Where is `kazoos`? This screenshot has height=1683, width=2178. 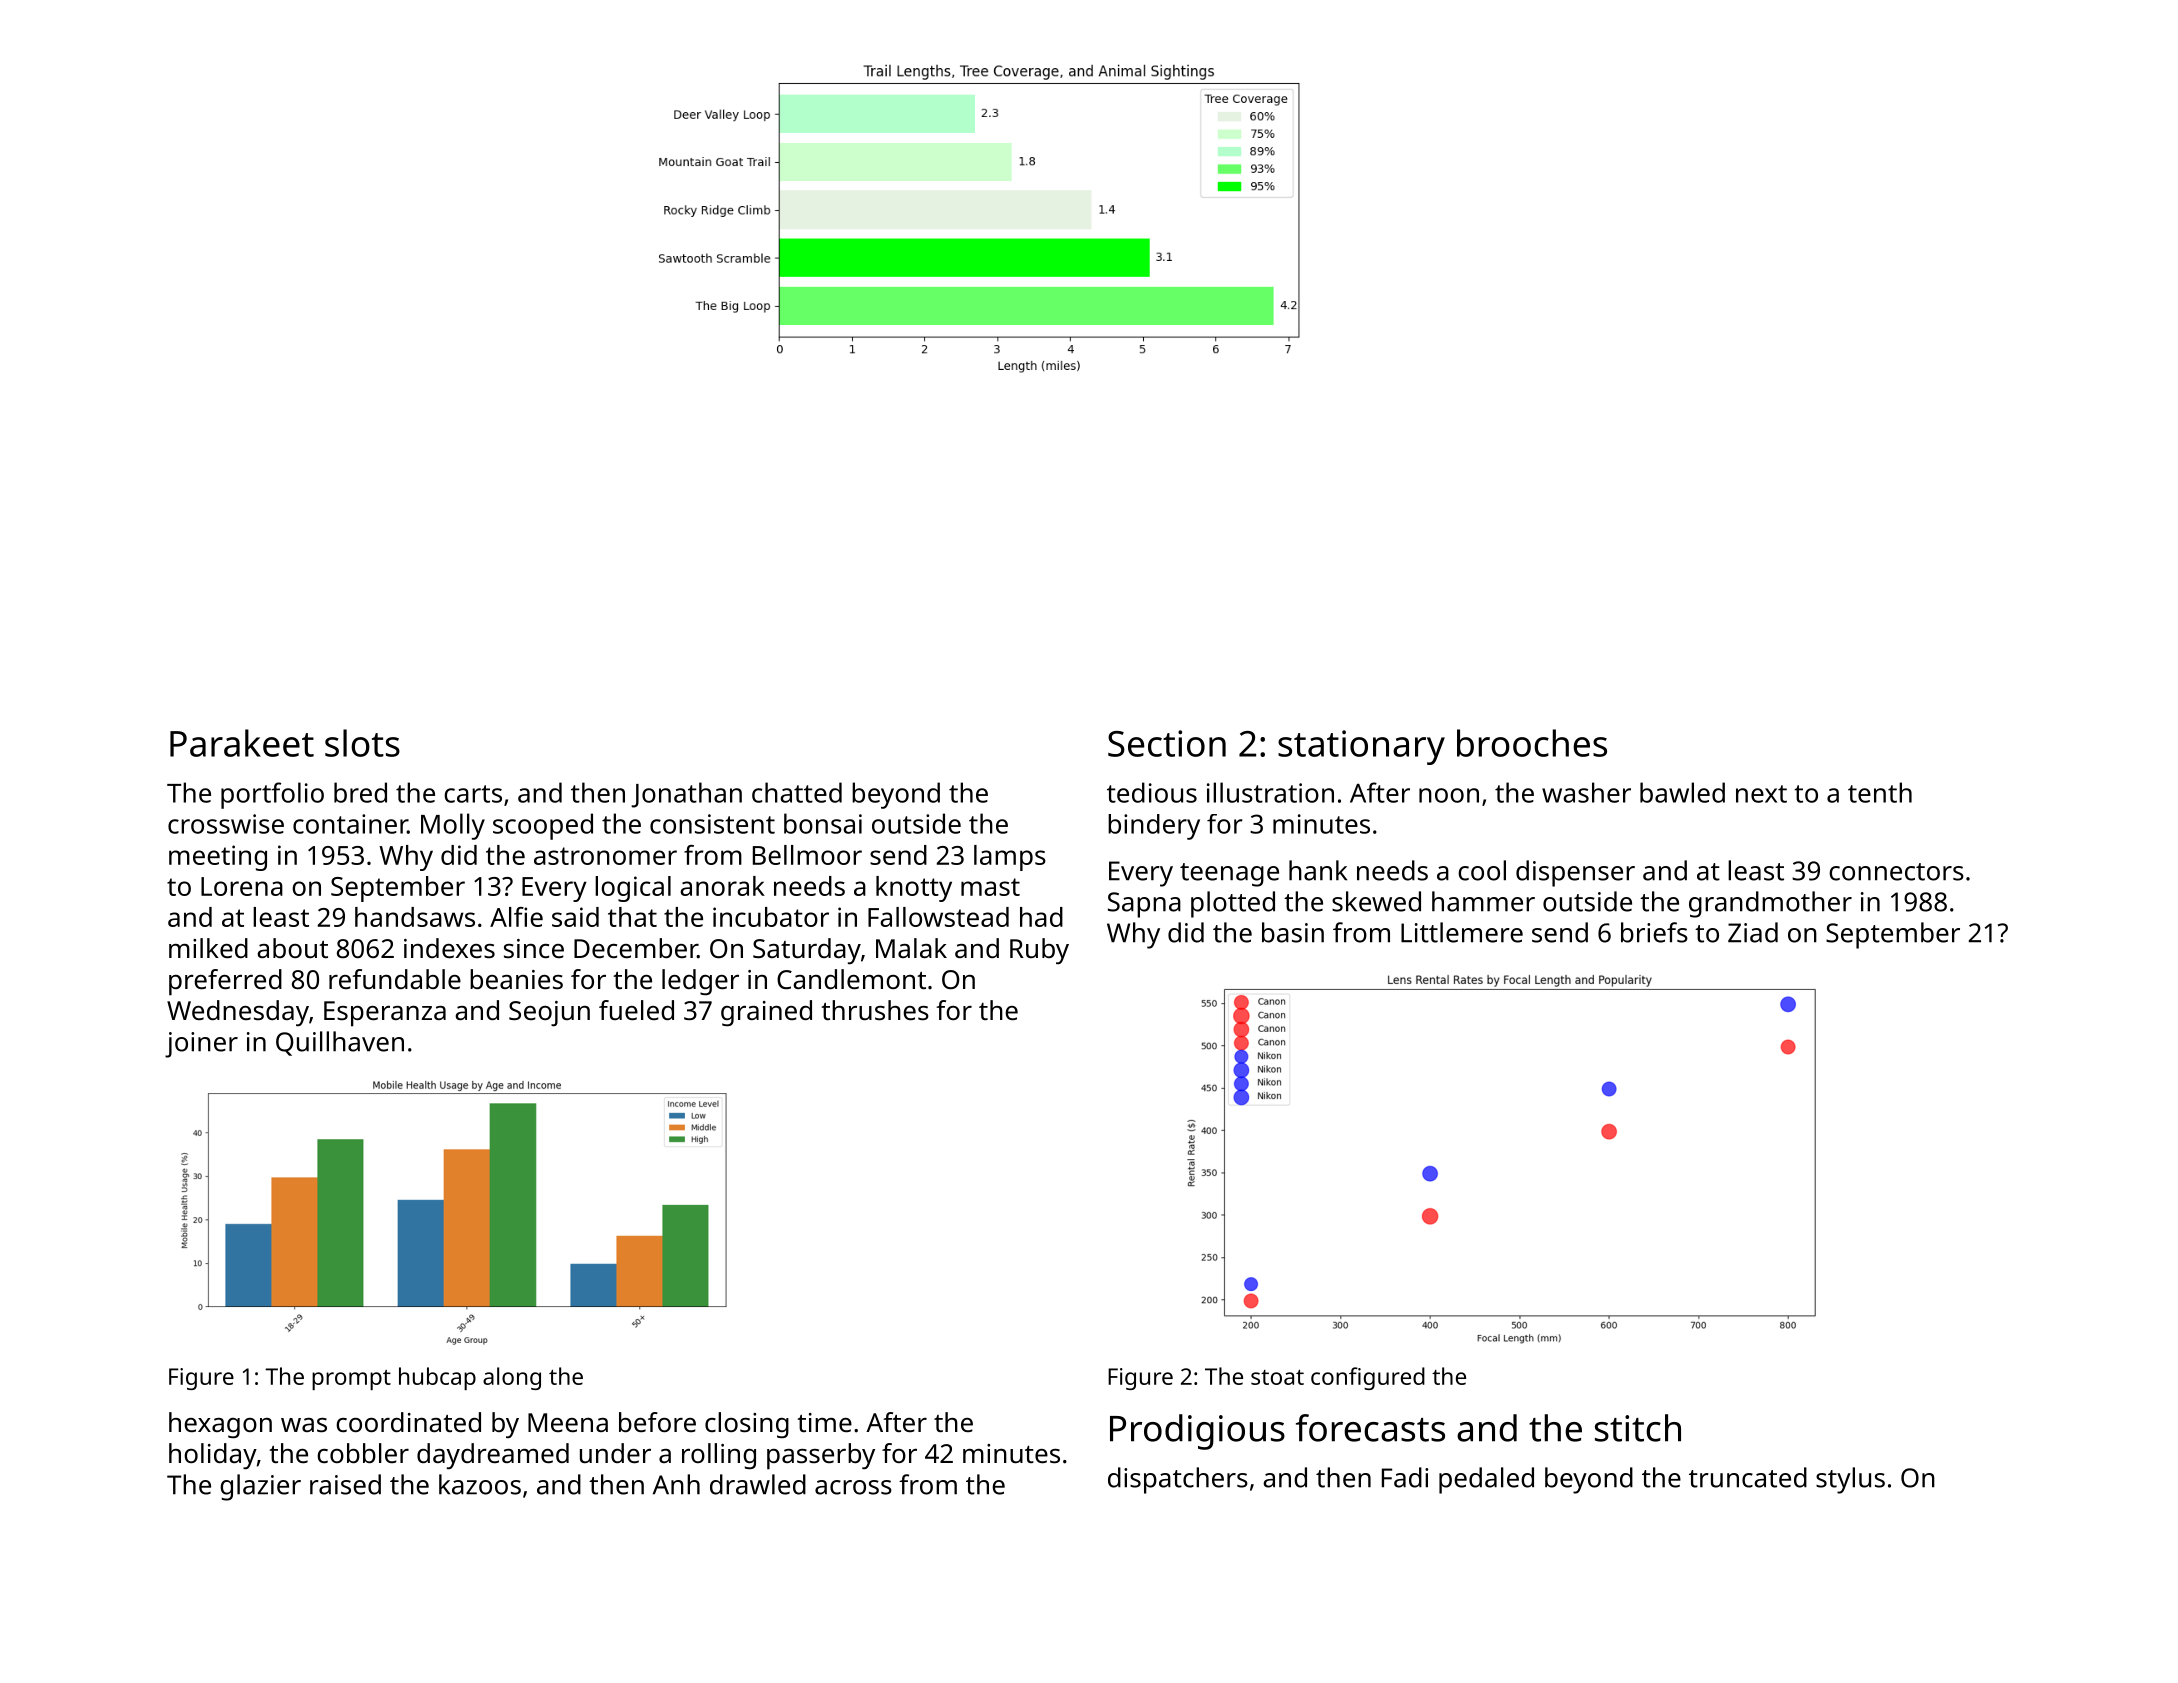
kazoos is located at coordinates (480, 1484).
